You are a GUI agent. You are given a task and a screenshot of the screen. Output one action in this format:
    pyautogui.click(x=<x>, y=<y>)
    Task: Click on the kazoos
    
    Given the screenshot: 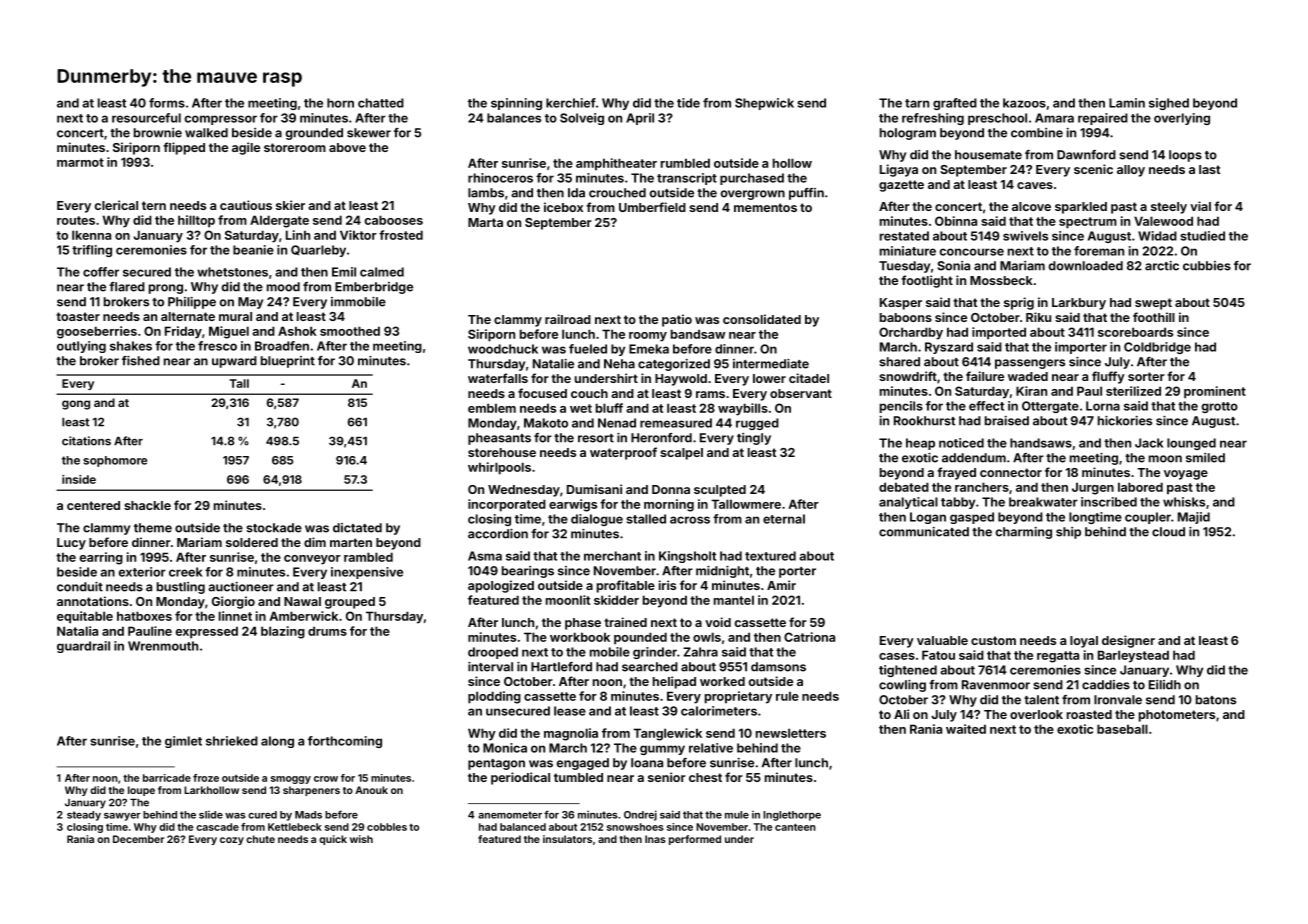 What is the action you would take?
    pyautogui.click(x=1024, y=103)
